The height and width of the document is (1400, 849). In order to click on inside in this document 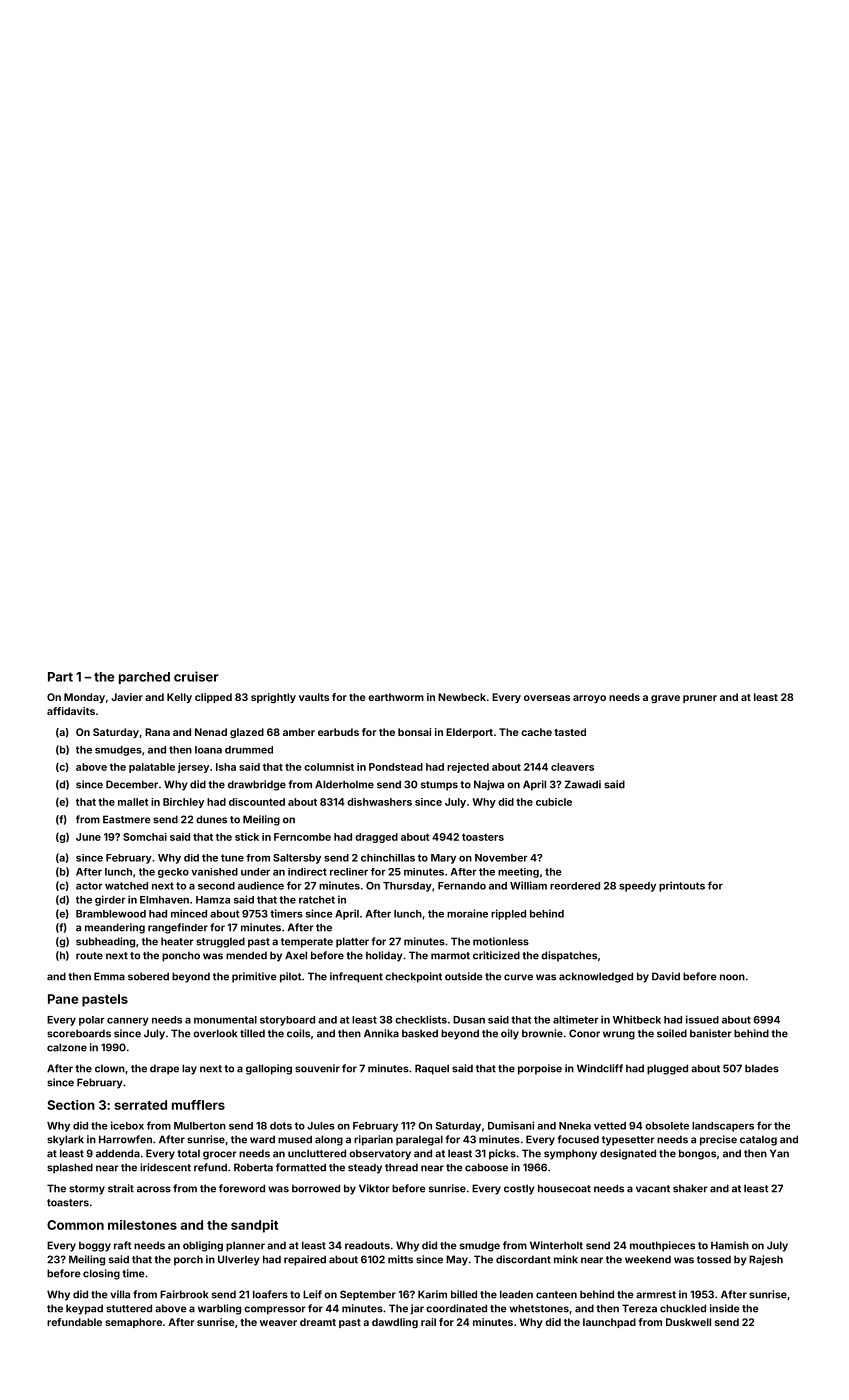, I will do `click(724, 1308)`.
